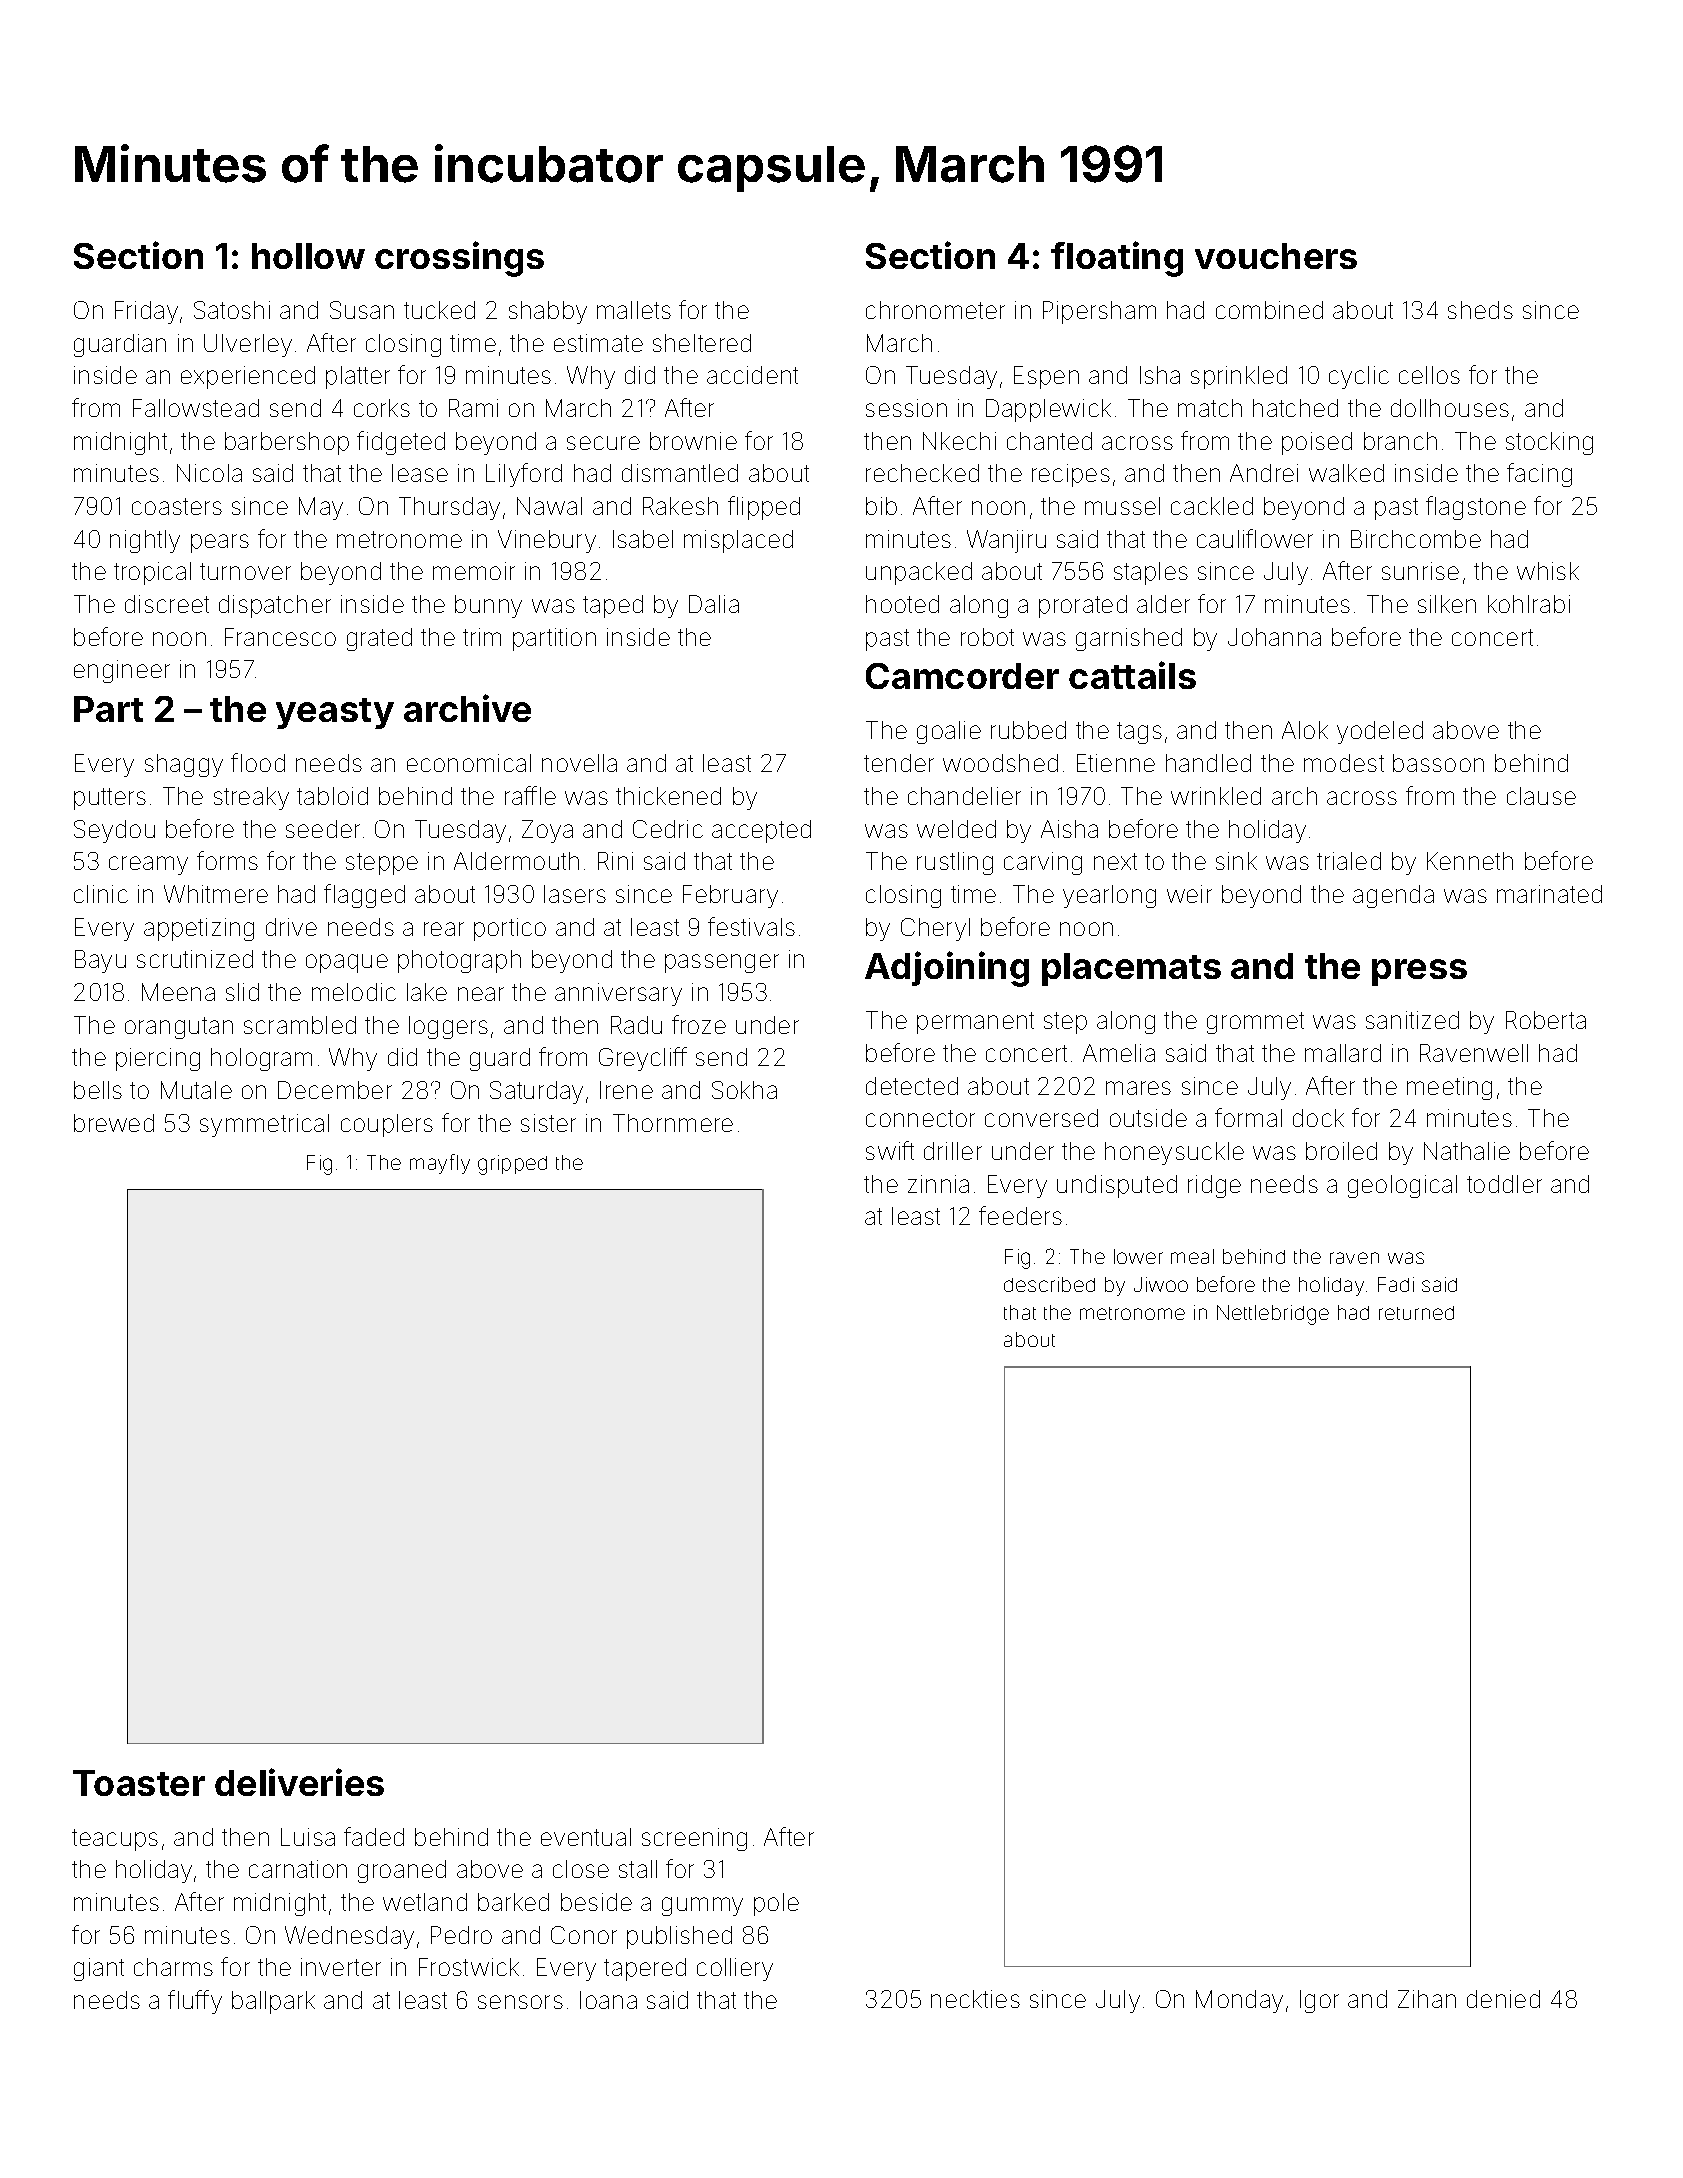  Describe the element at coordinates (1161, 1284) in the screenshot. I see `Jiwoo` at that location.
